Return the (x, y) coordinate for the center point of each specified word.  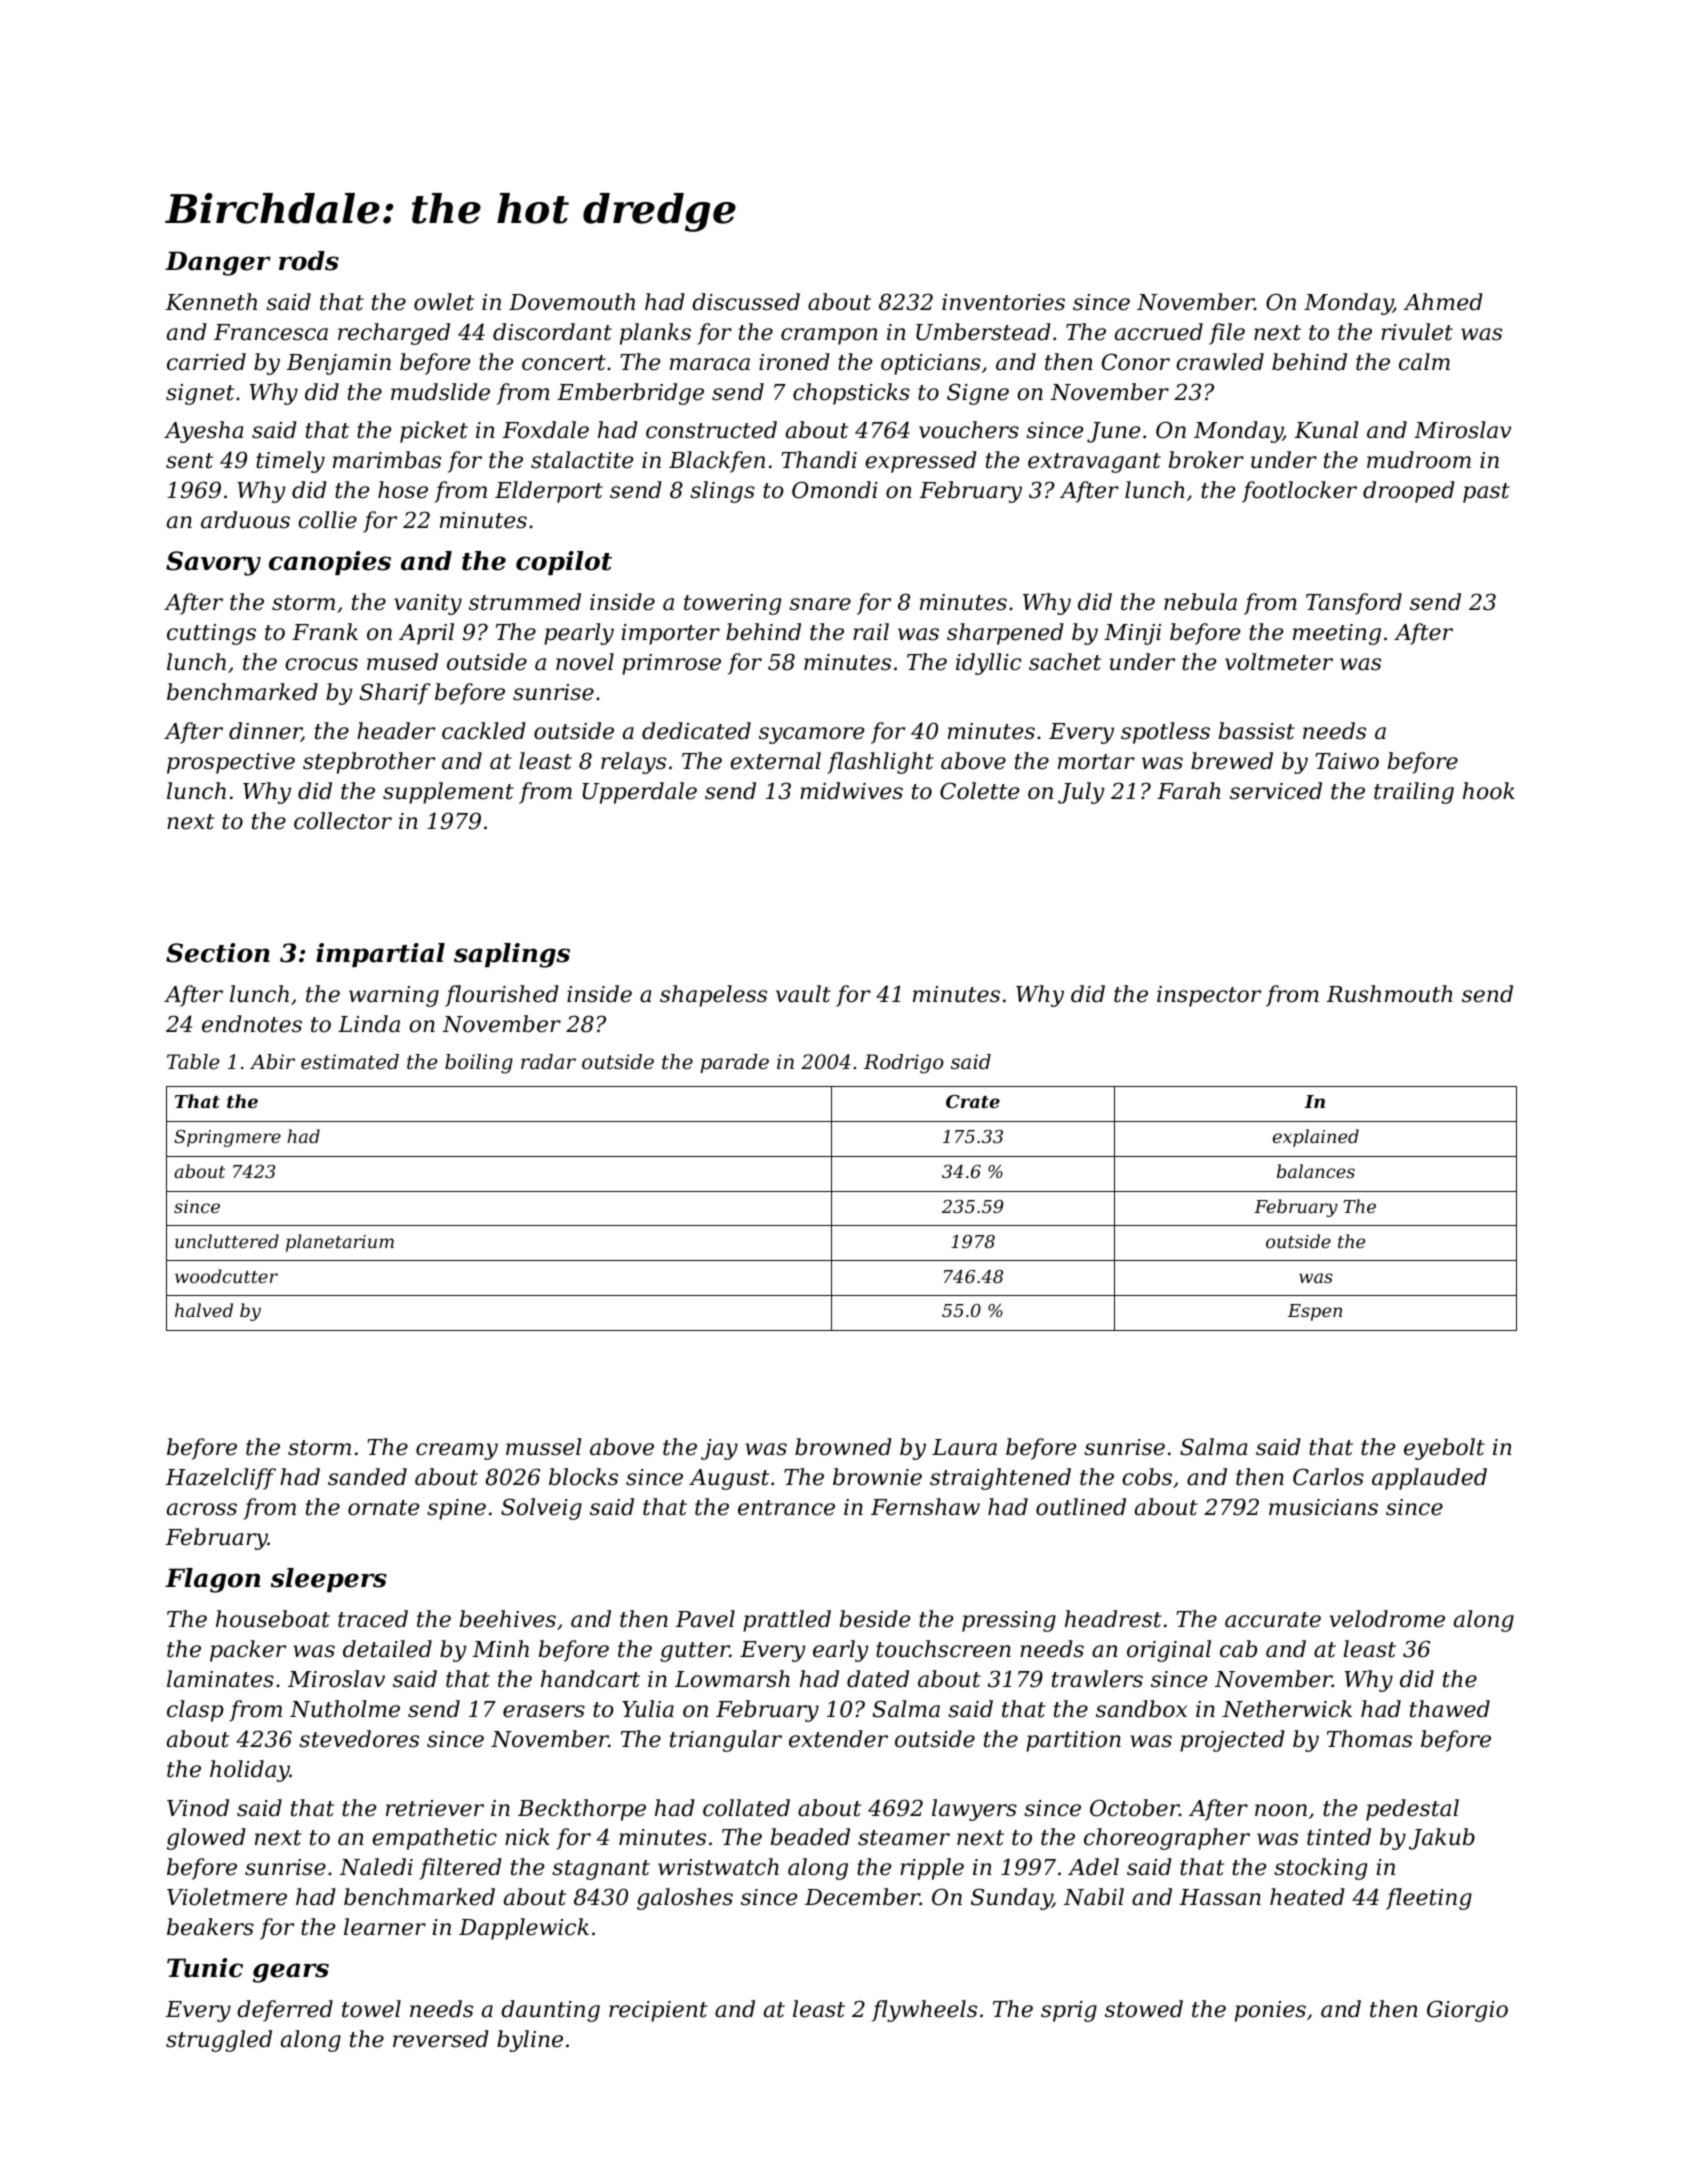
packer (248, 1651)
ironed (794, 362)
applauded (1429, 1479)
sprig (1069, 2011)
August (729, 1479)
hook (1489, 791)
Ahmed (1443, 302)
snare (820, 604)
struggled (219, 2041)
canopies (330, 563)
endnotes (252, 1024)
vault (803, 994)
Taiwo (1347, 761)
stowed (1144, 2009)
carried (206, 362)
